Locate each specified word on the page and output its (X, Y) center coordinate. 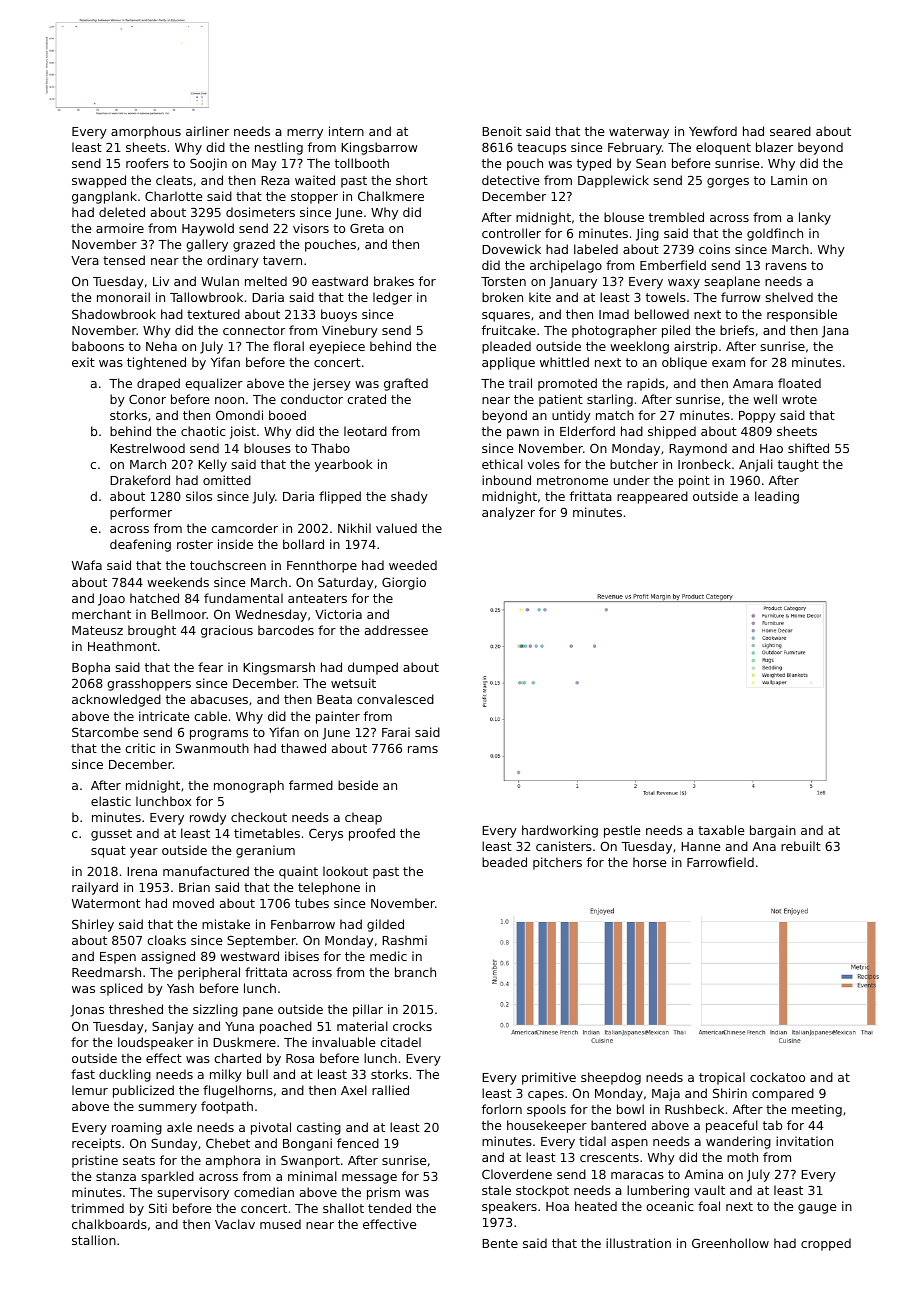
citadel (400, 1042)
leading (777, 497)
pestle (622, 831)
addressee (396, 630)
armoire (120, 228)
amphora (233, 1161)
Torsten (503, 281)
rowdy (208, 818)
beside (358, 785)
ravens (786, 266)
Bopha (91, 668)
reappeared (652, 497)
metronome (572, 480)
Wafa (87, 565)
